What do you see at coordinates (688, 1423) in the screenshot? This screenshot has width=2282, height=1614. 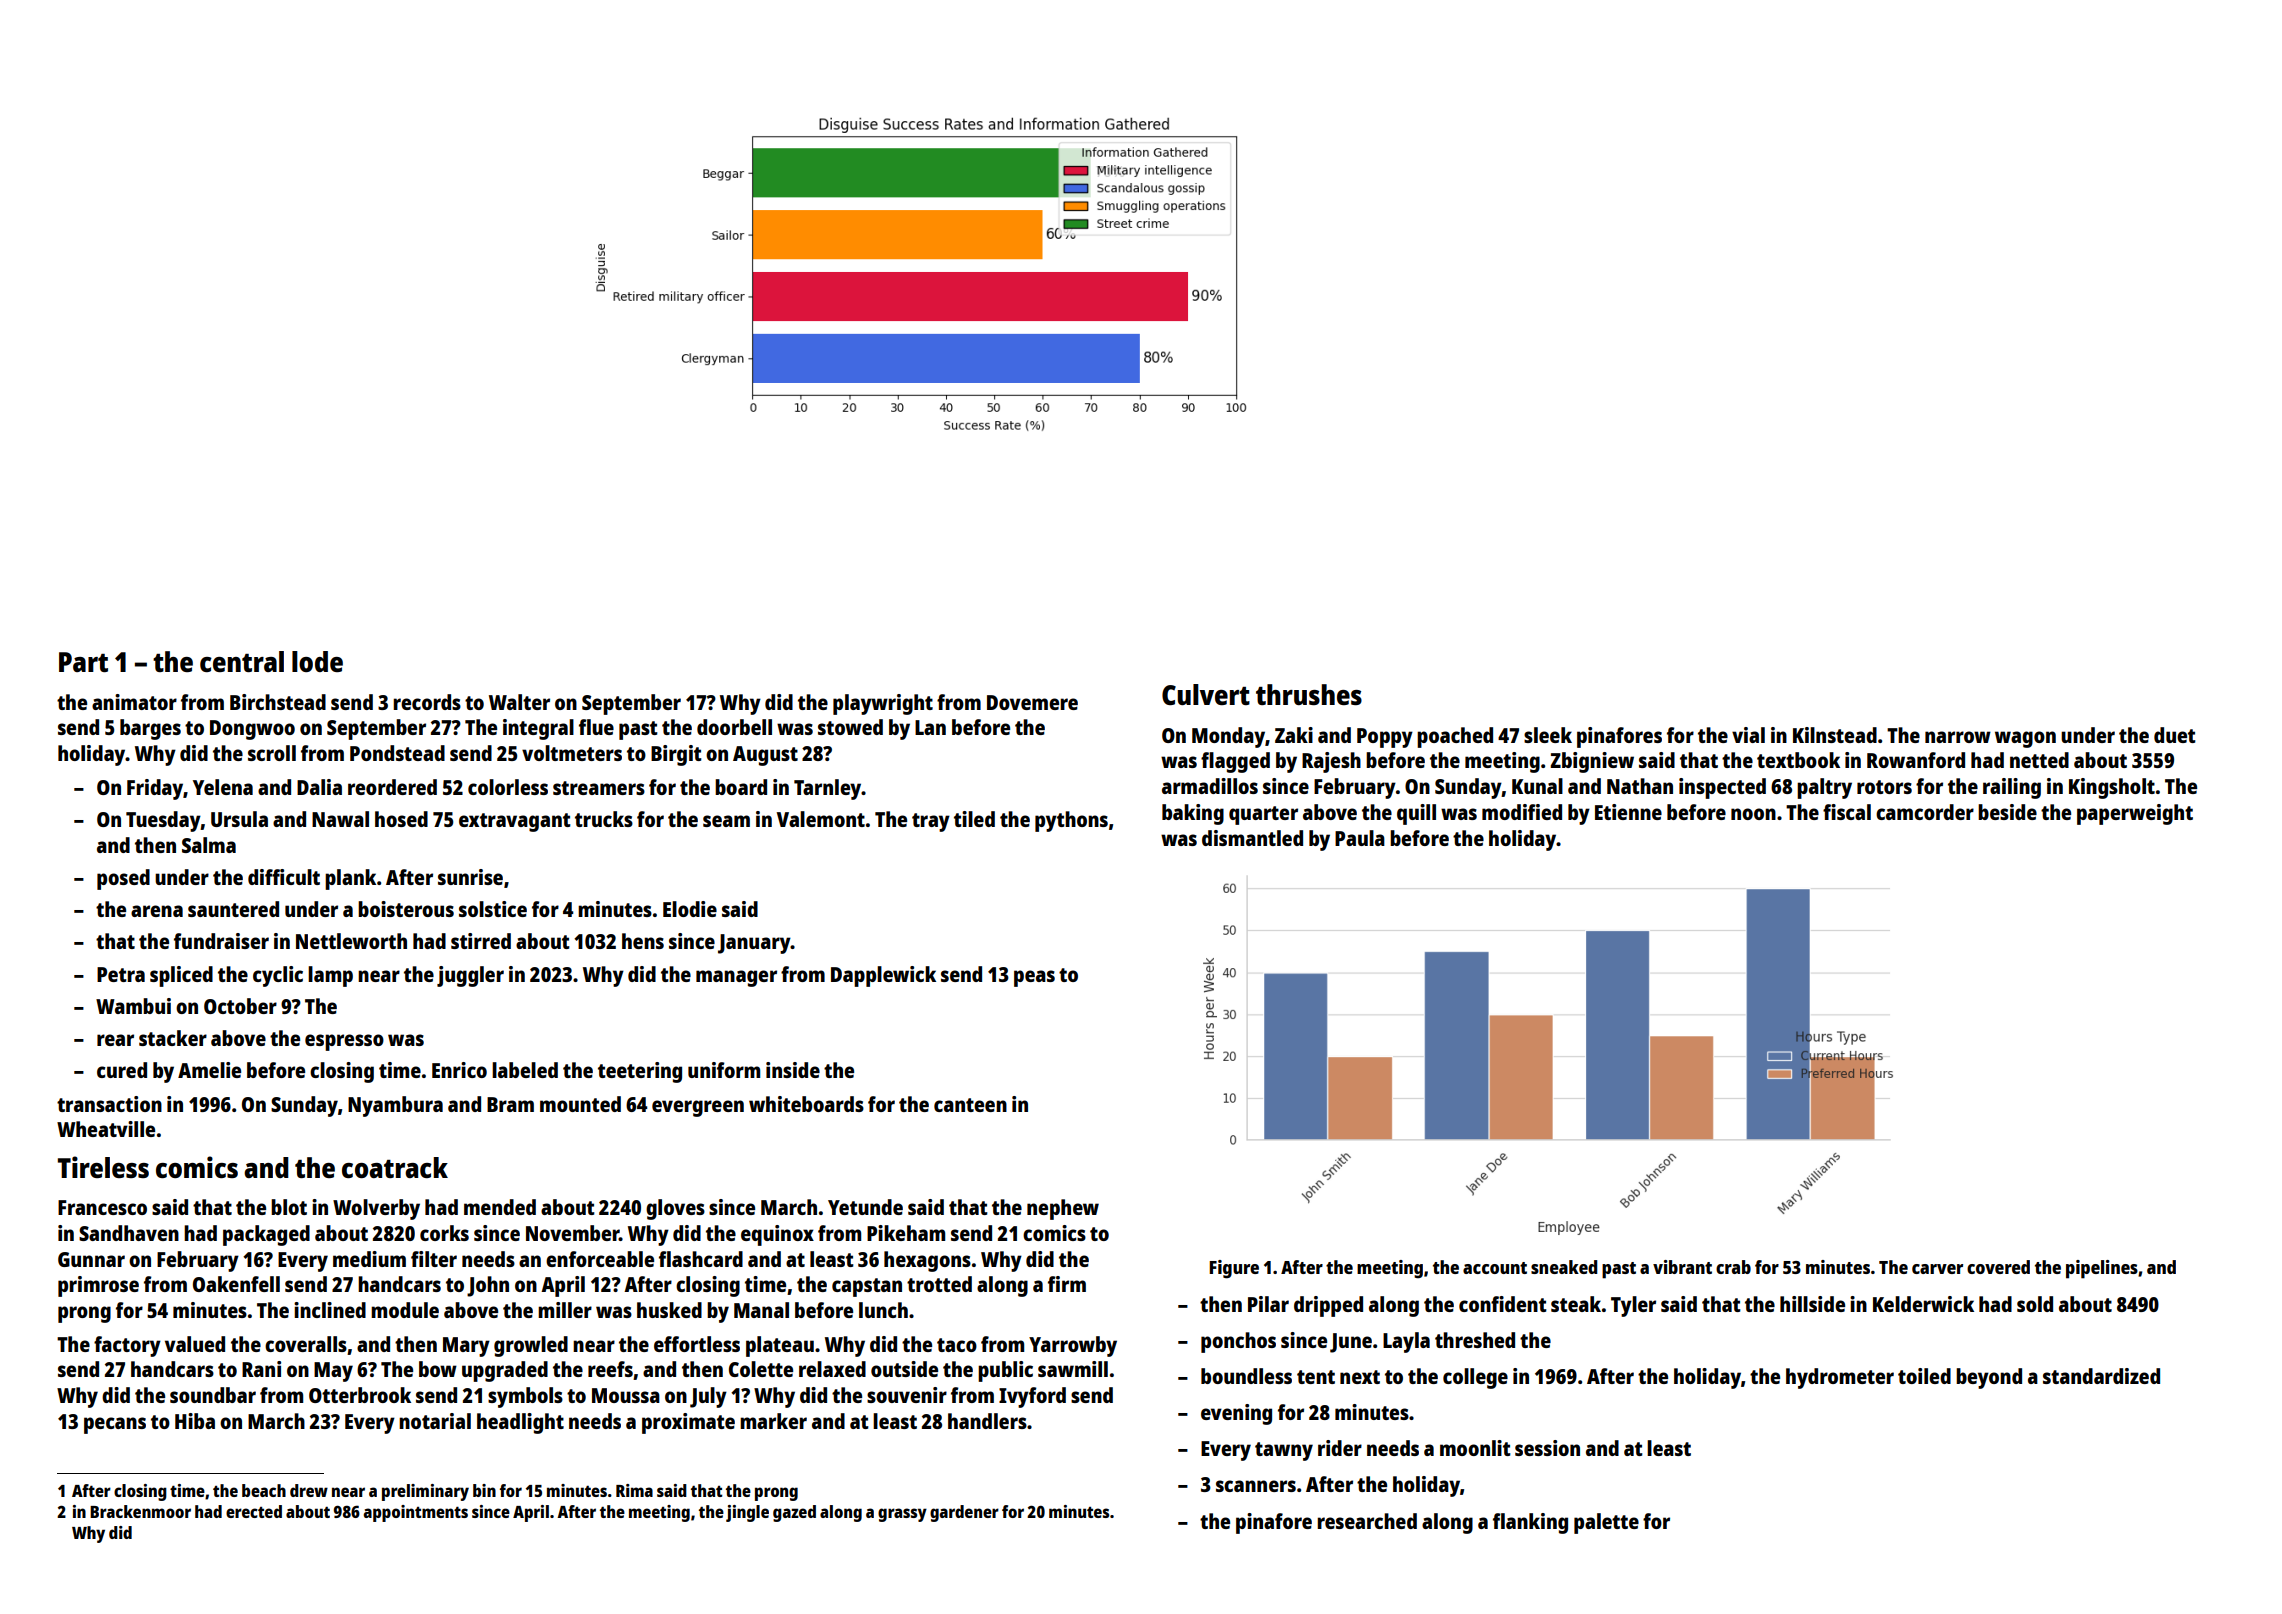 I see `proximate` at bounding box center [688, 1423].
